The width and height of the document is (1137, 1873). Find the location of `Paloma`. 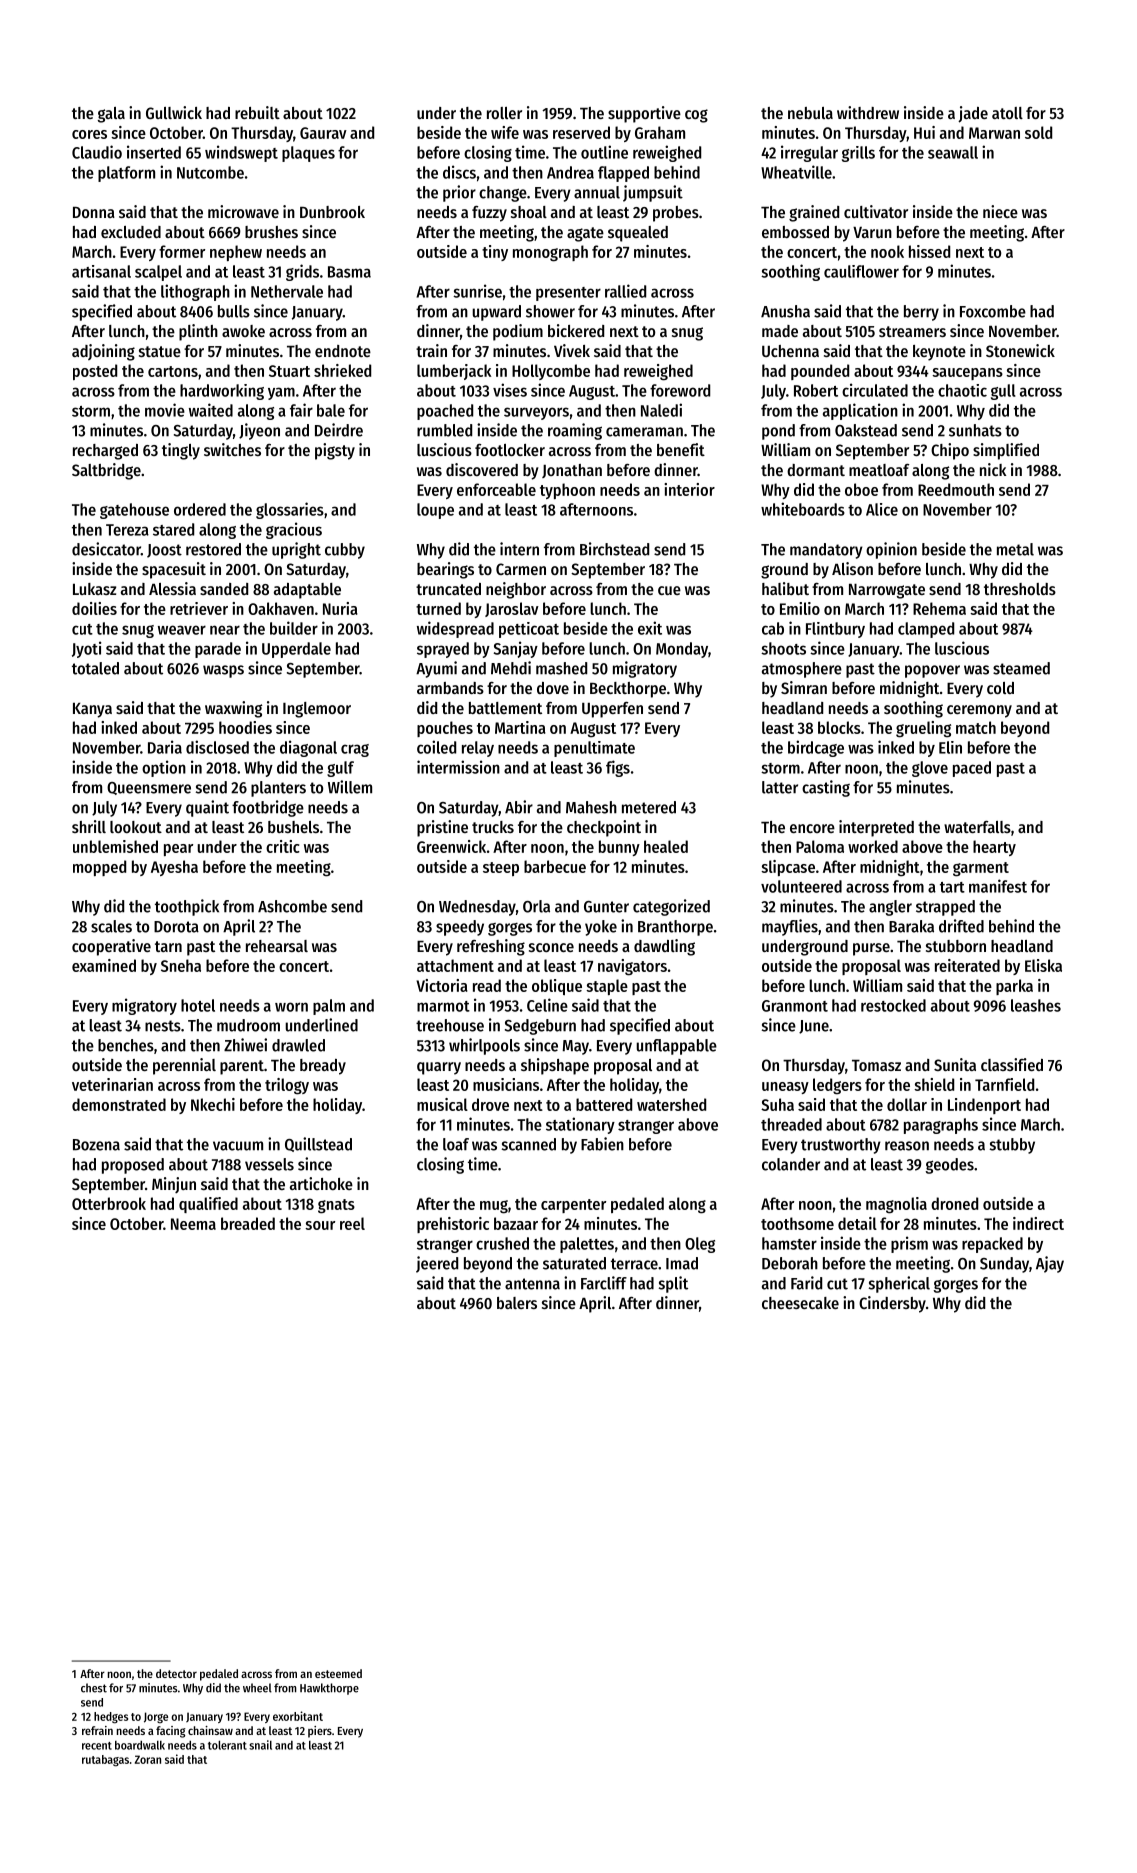

Paloma is located at coordinates (820, 846).
